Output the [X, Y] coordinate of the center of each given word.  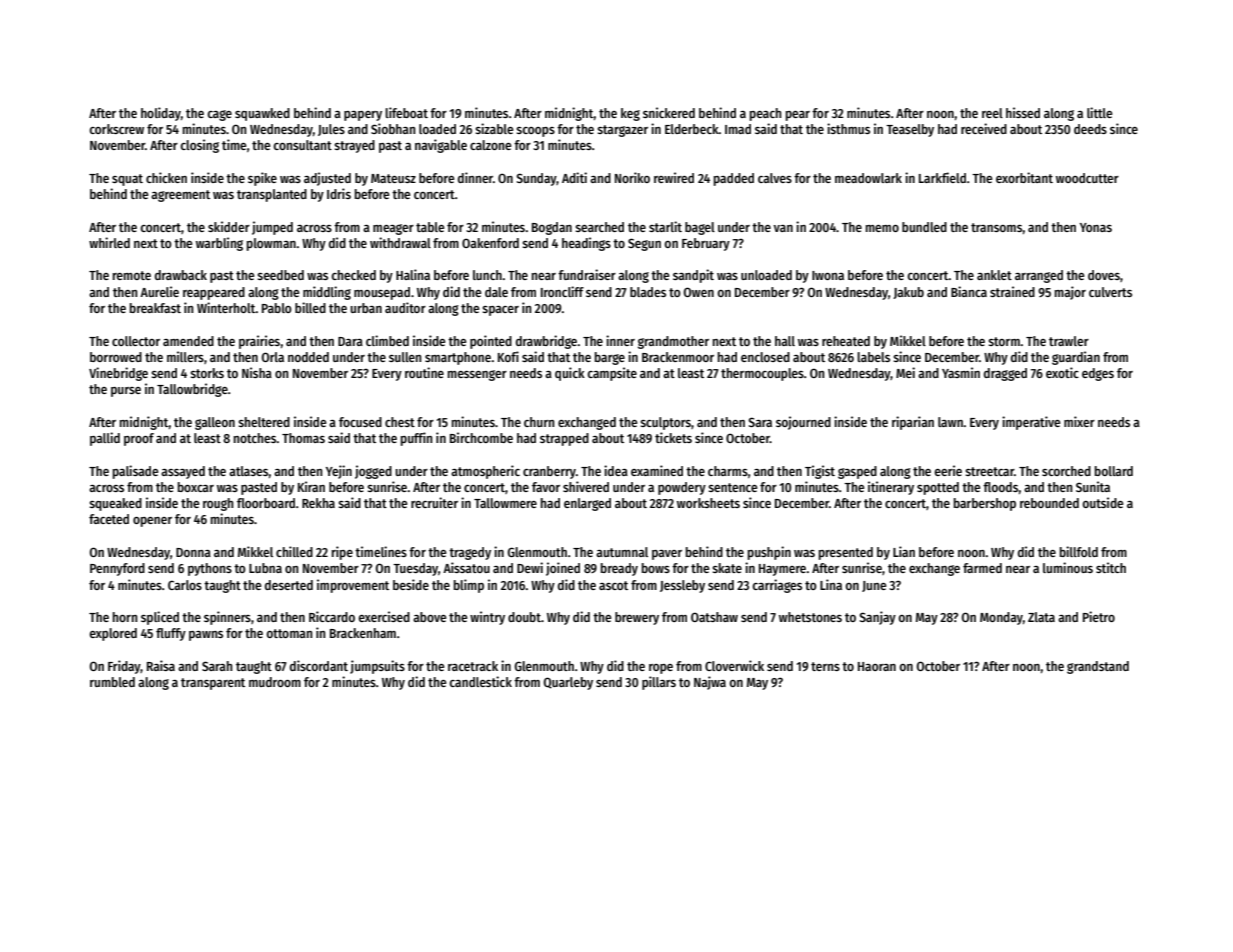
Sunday [536, 179]
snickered [669, 112]
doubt [524, 617]
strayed [354, 146]
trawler [1069, 341]
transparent [213, 684]
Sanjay [877, 618]
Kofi [508, 356]
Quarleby [568, 683]
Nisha [257, 372]
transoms [996, 227]
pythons [210, 569]
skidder [229, 226]
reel [992, 113]
